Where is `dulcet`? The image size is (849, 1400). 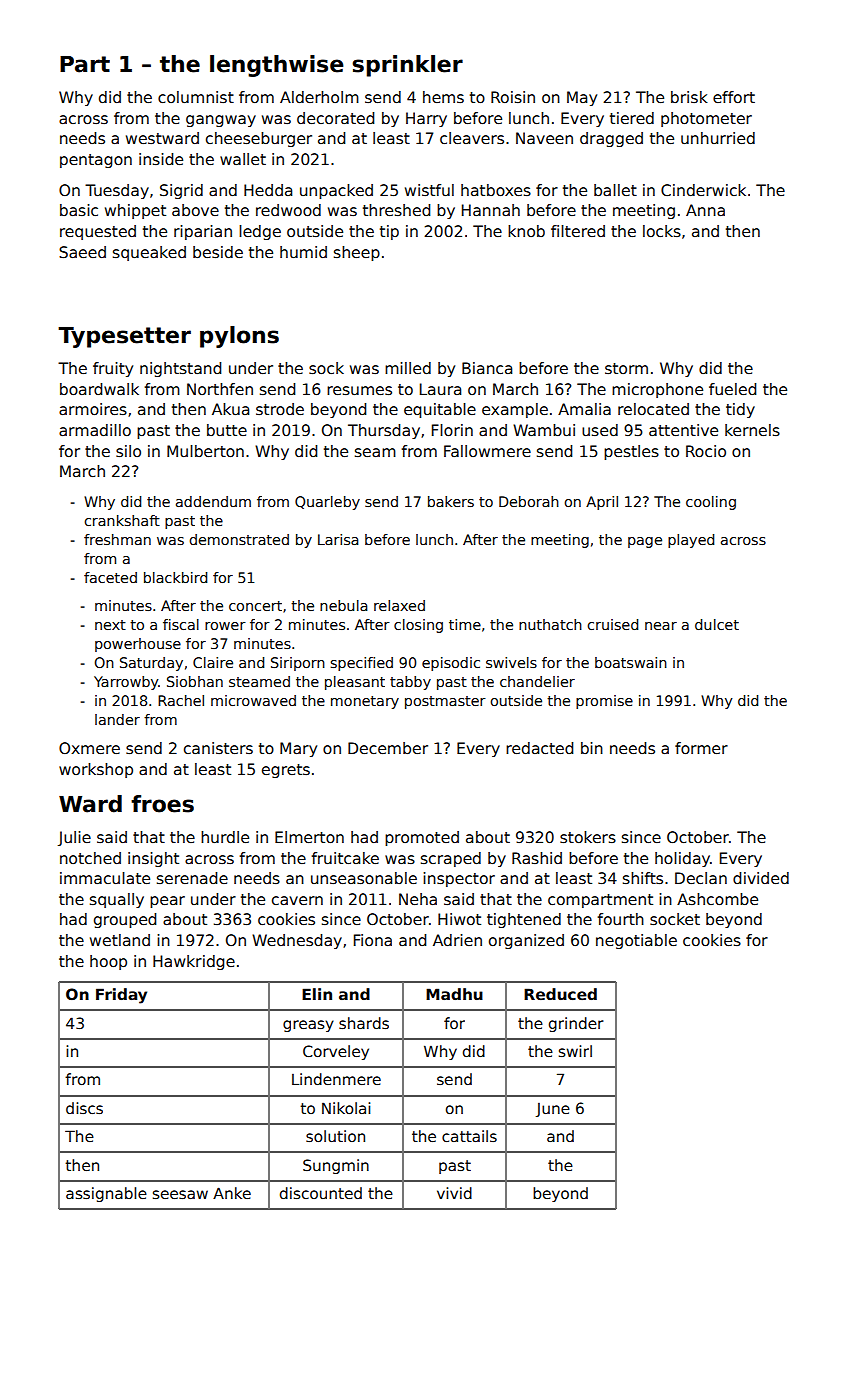
dulcet is located at coordinates (717, 624).
